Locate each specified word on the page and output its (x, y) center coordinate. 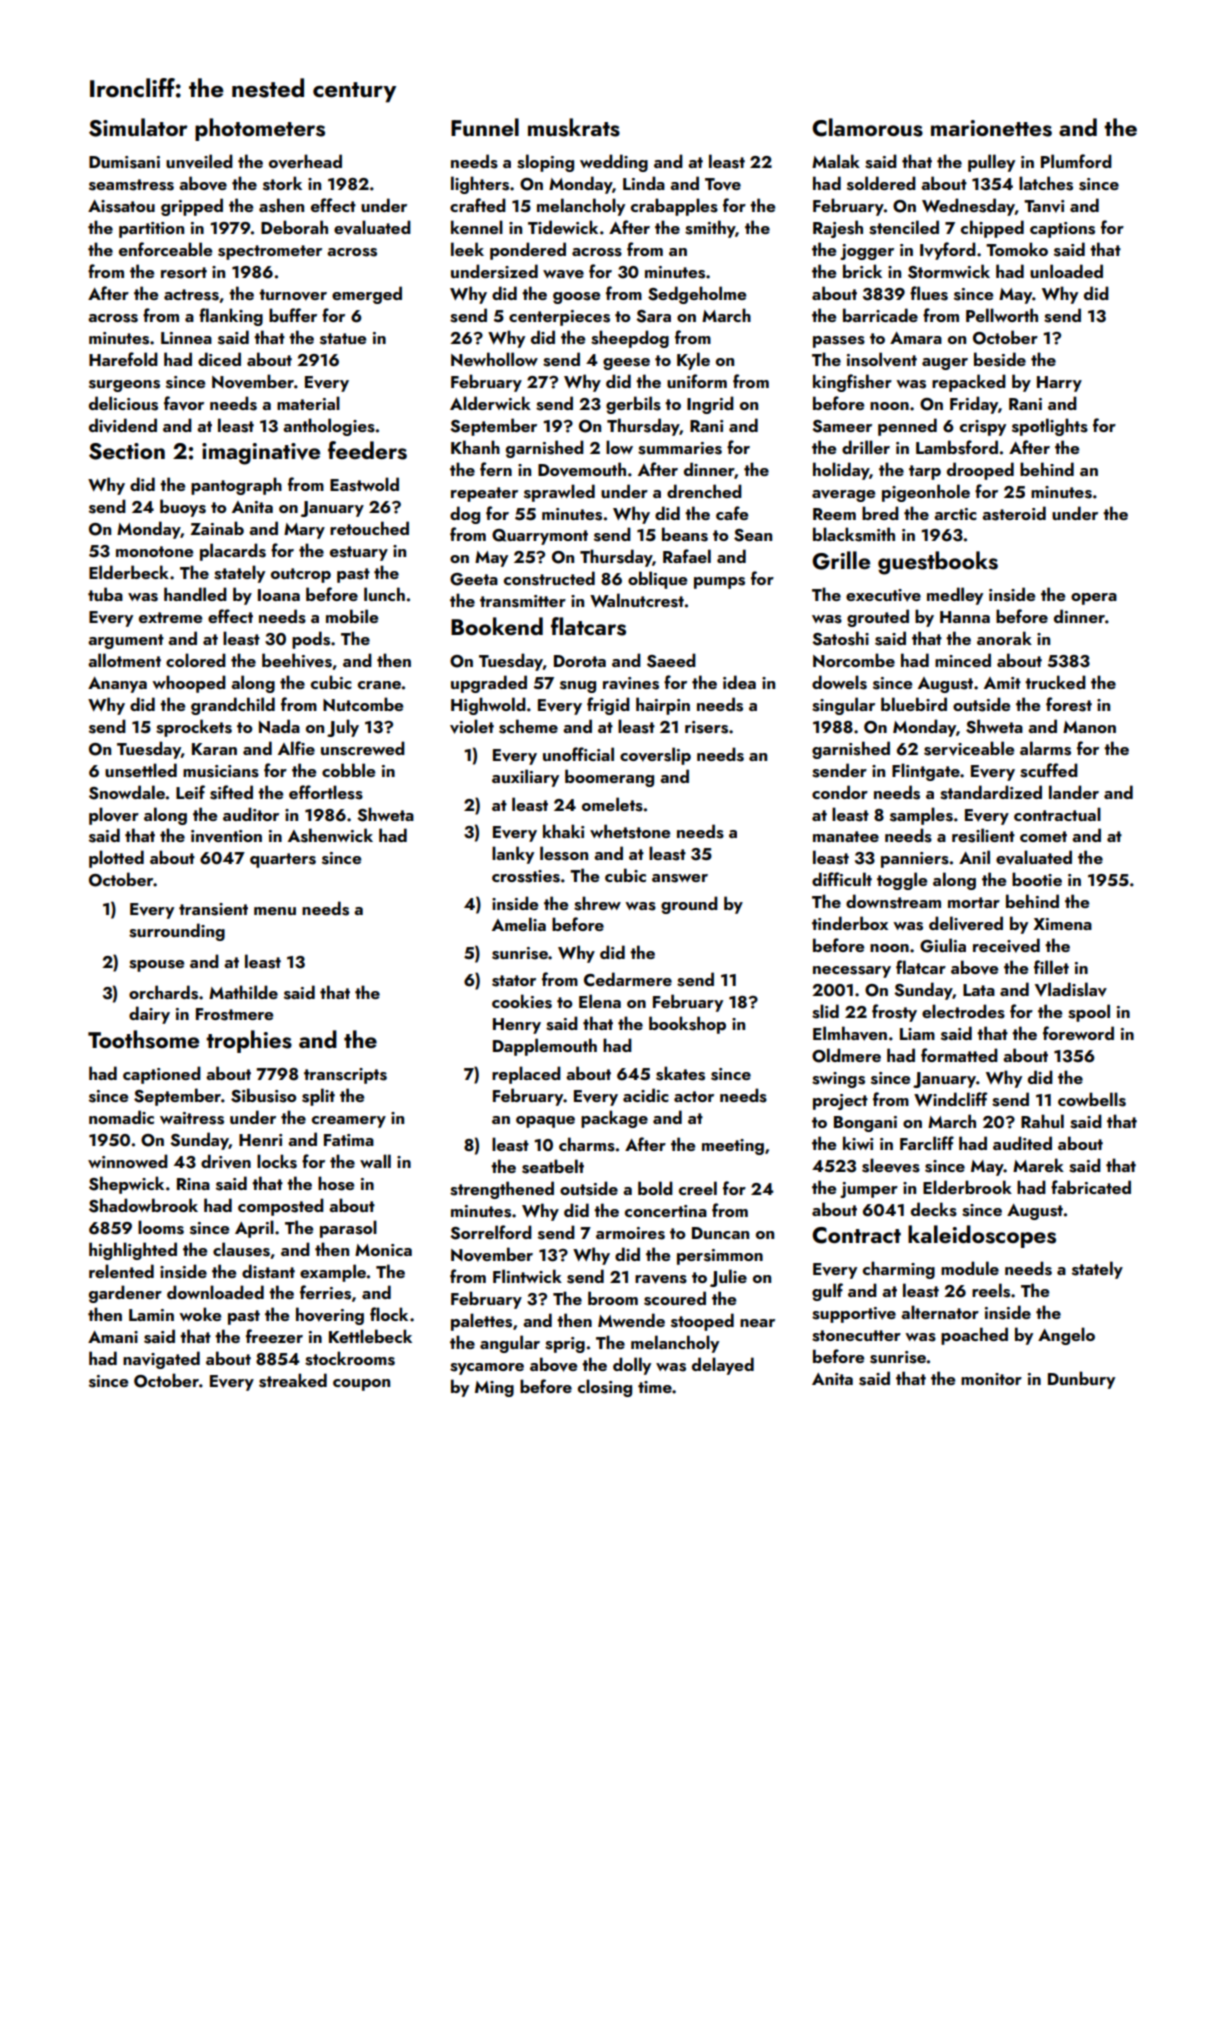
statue (343, 339)
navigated (161, 1360)
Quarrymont (540, 537)
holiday (841, 471)
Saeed (671, 660)
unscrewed (363, 748)
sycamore (487, 1369)
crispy (983, 428)
